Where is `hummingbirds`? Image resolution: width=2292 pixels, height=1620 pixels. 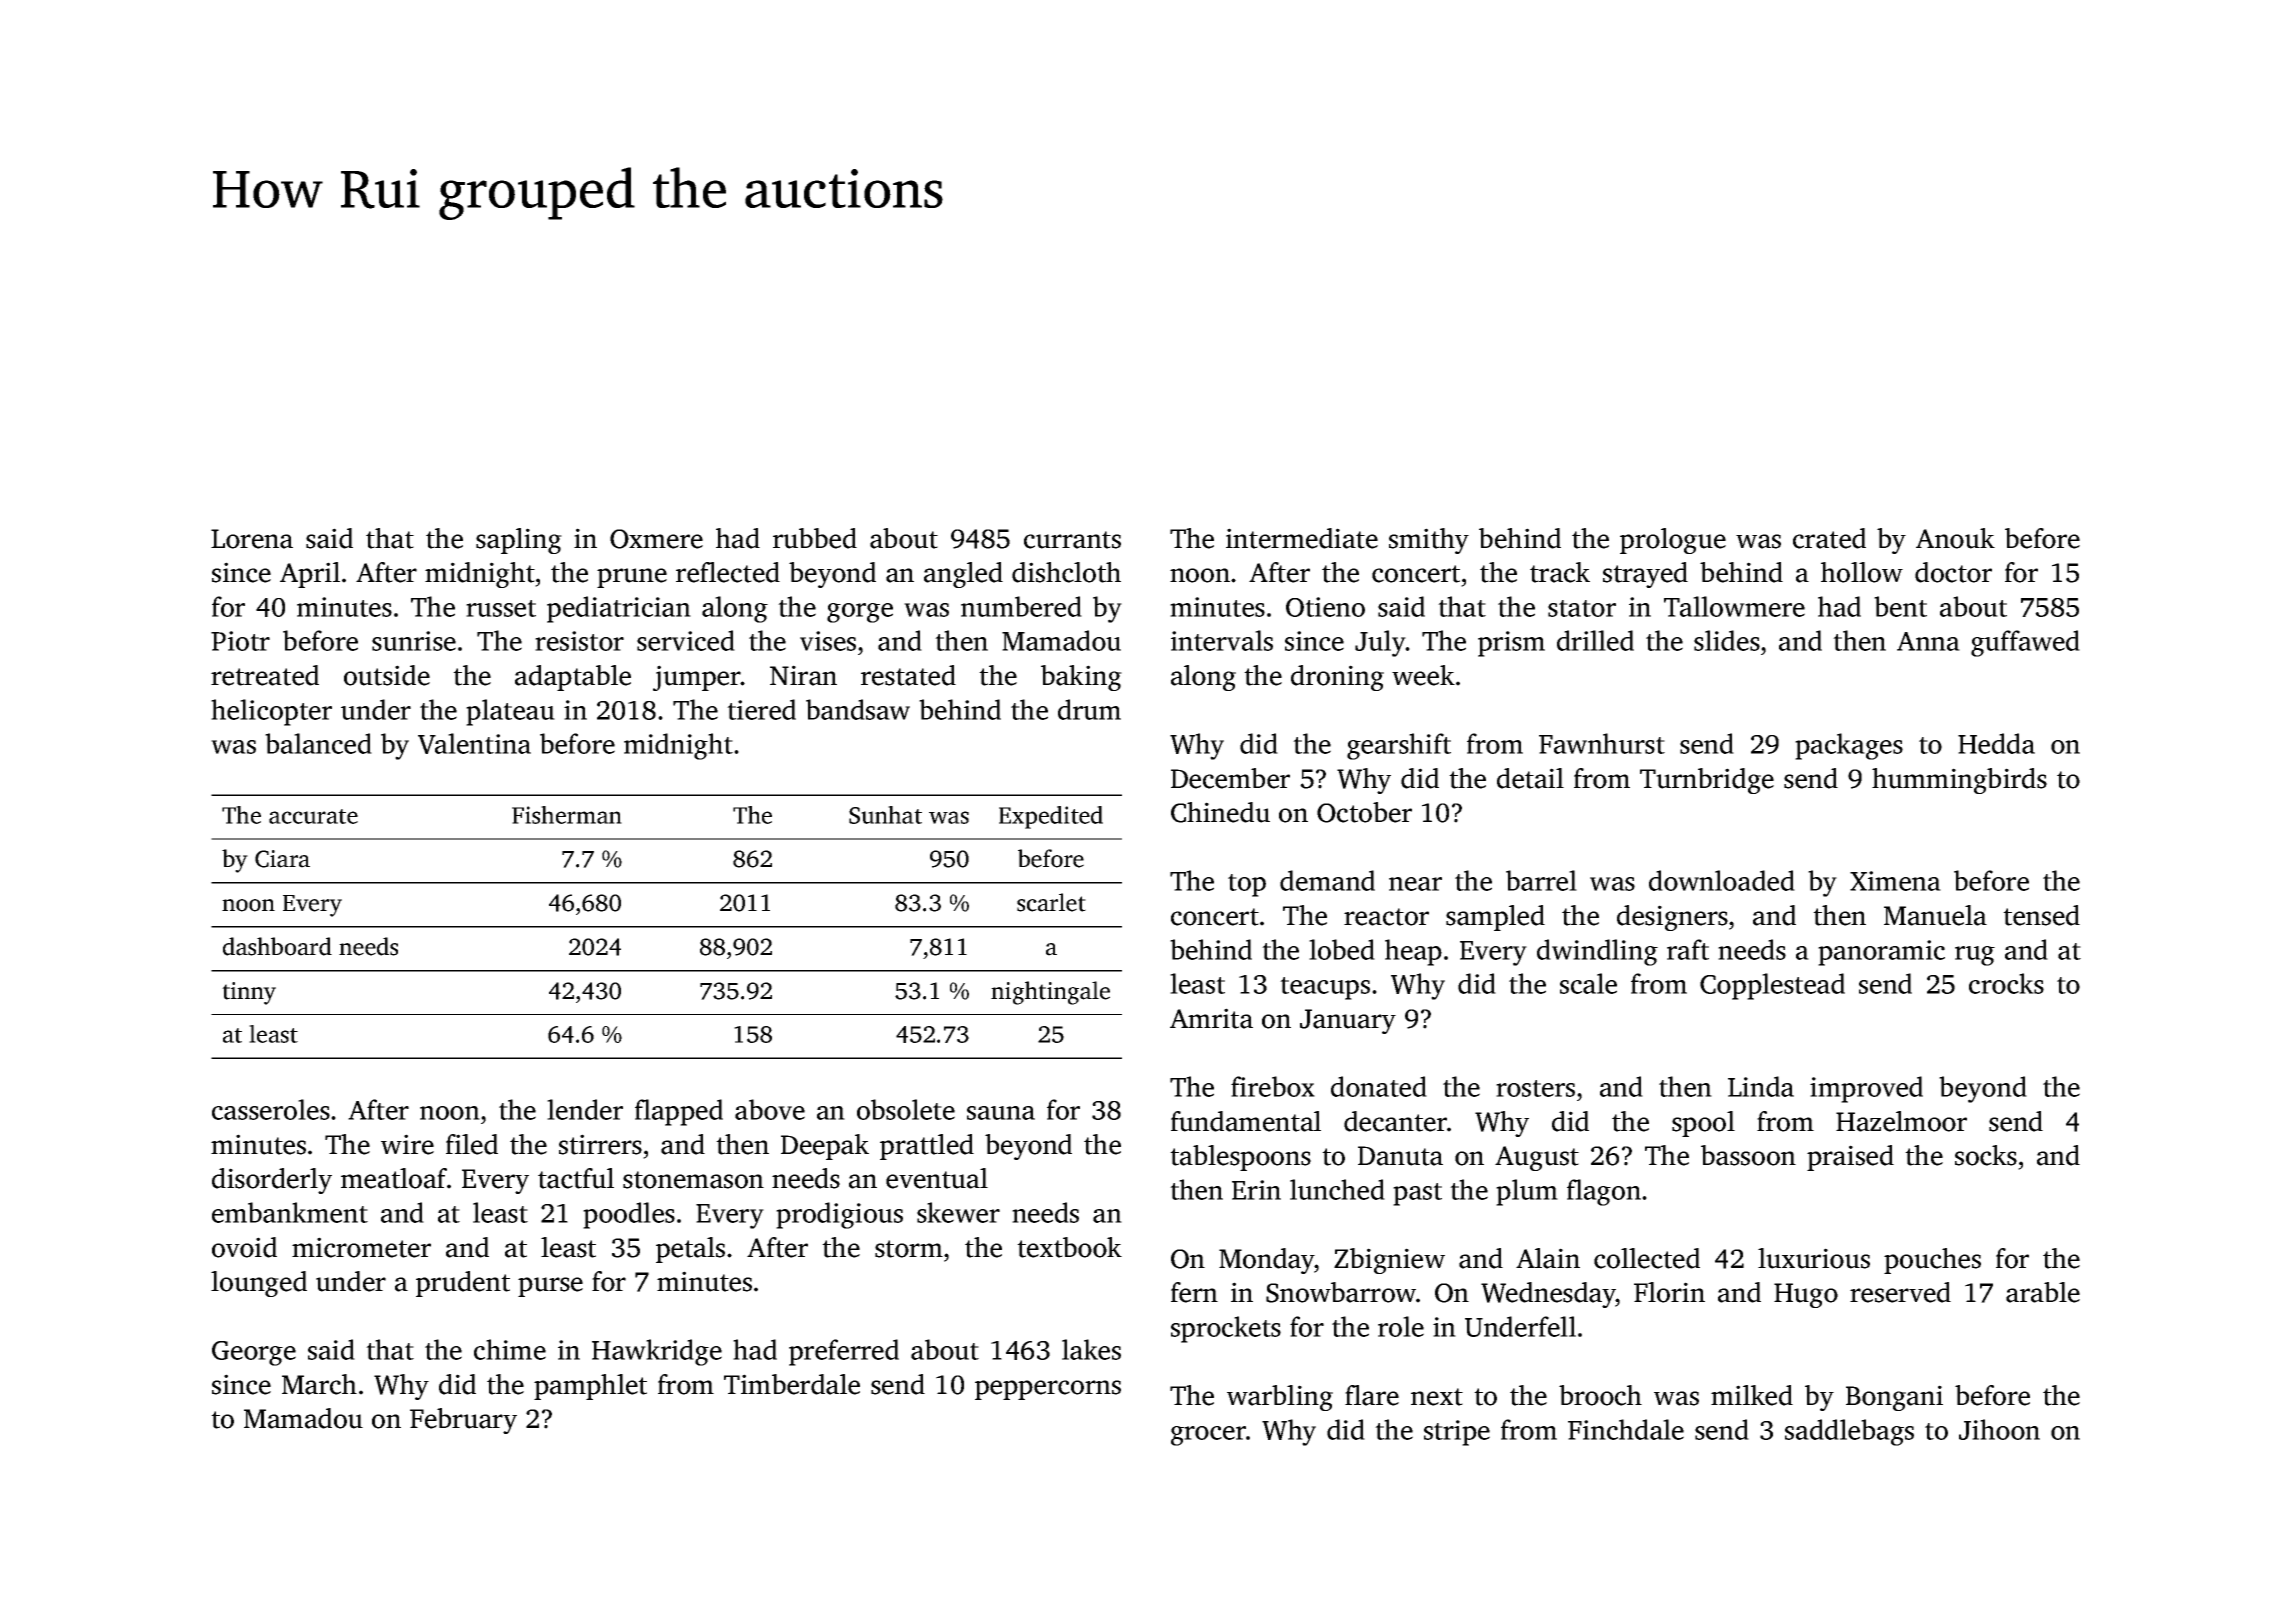
hummingbirds is located at coordinates (1959, 781).
